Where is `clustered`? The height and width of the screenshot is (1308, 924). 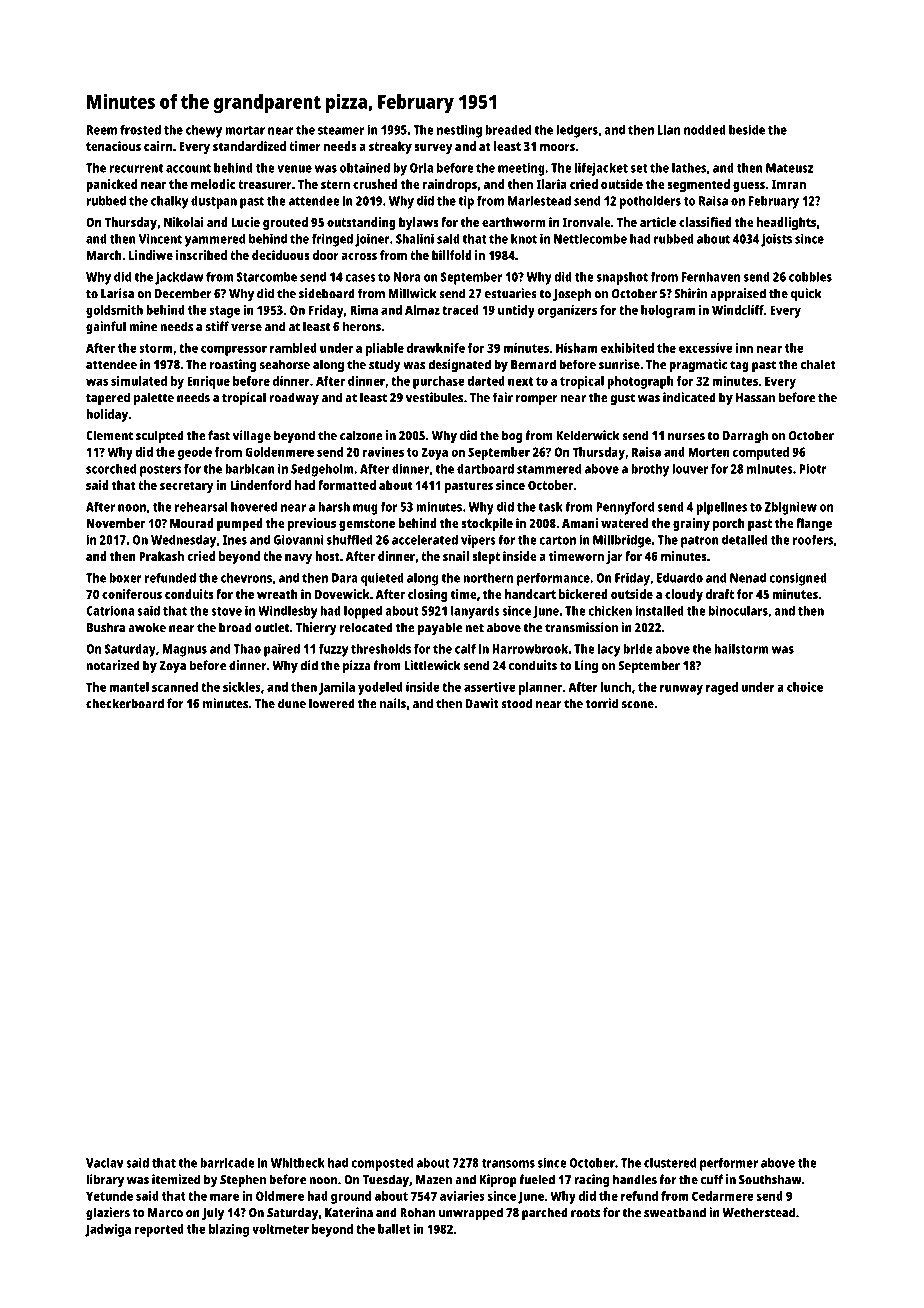
clustered is located at coordinates (670, 1163).
